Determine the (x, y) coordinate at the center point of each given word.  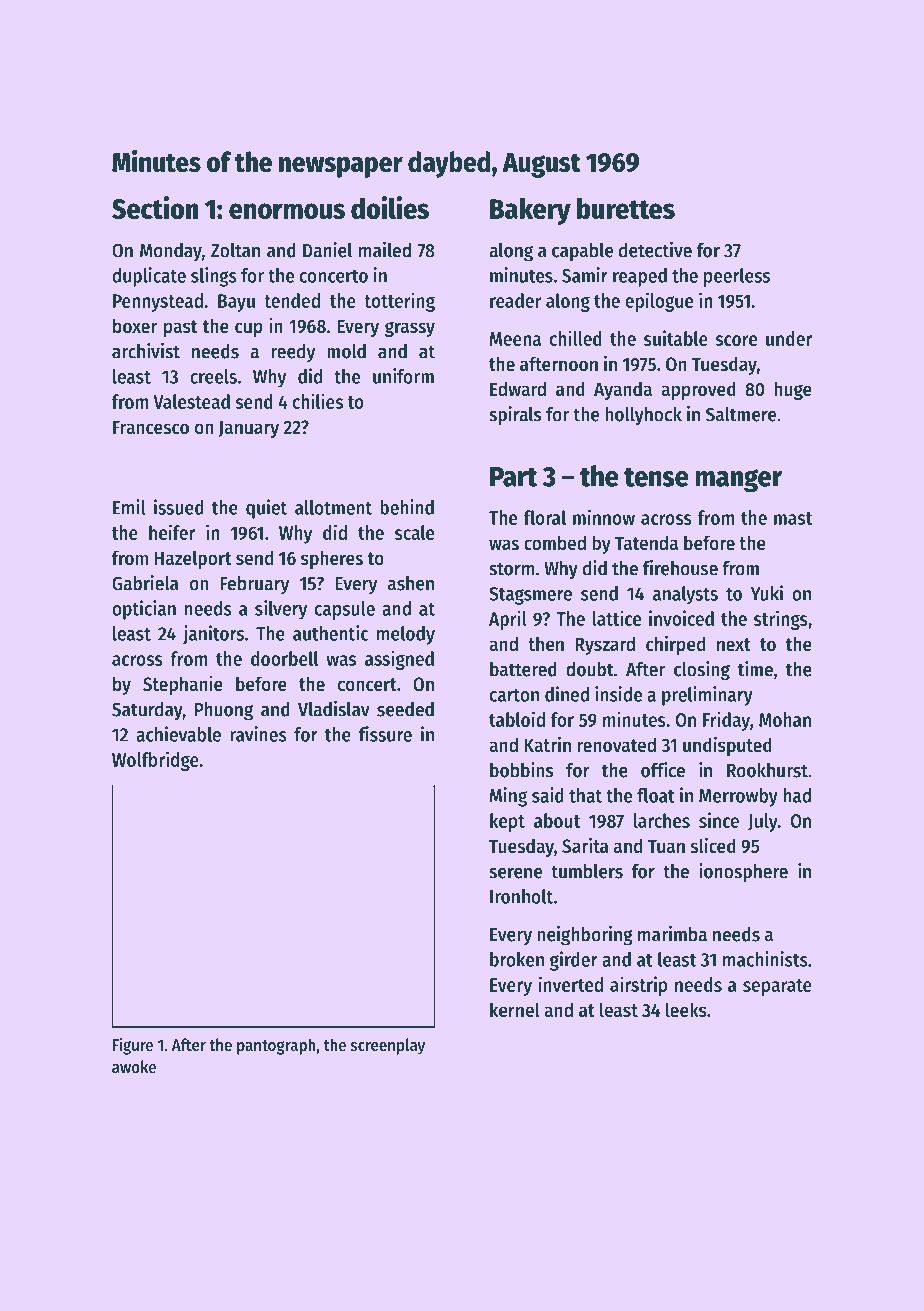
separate (777, 987)
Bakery (530, 211)
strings (781, 620)
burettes (626, 208)
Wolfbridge (155, 761)
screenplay (388, 1046)
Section (155, 207)
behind (407, 507)
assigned (399, 660)
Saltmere (741, 414)
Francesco (151, 427)
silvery (281, 610)
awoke (134, 1066)
